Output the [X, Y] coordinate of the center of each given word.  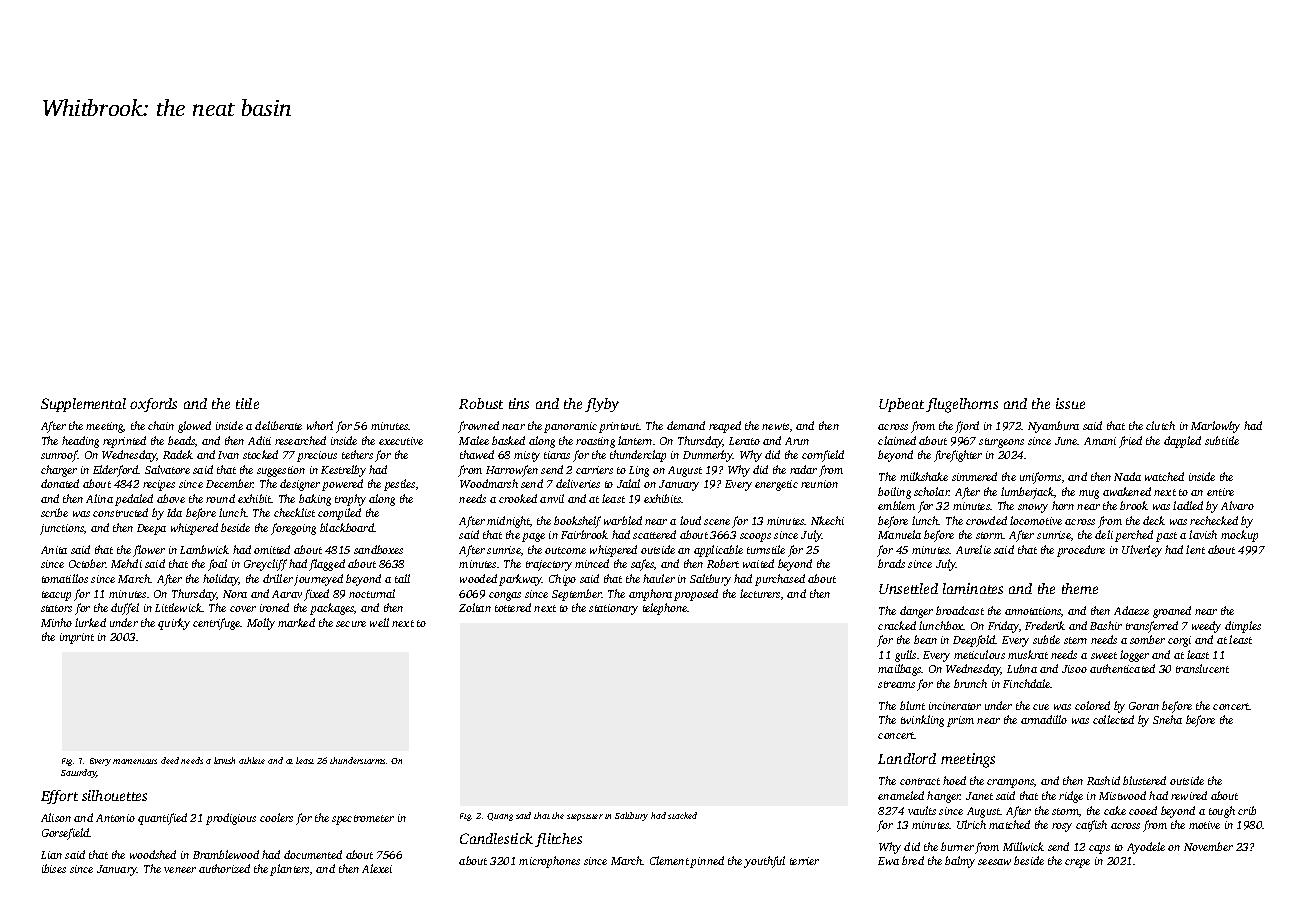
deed [170, 760]
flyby [602, 405]
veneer [180, 870]
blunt [912, 705]
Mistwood [1122, 795]
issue [1070, 403]
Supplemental [83, 405]
